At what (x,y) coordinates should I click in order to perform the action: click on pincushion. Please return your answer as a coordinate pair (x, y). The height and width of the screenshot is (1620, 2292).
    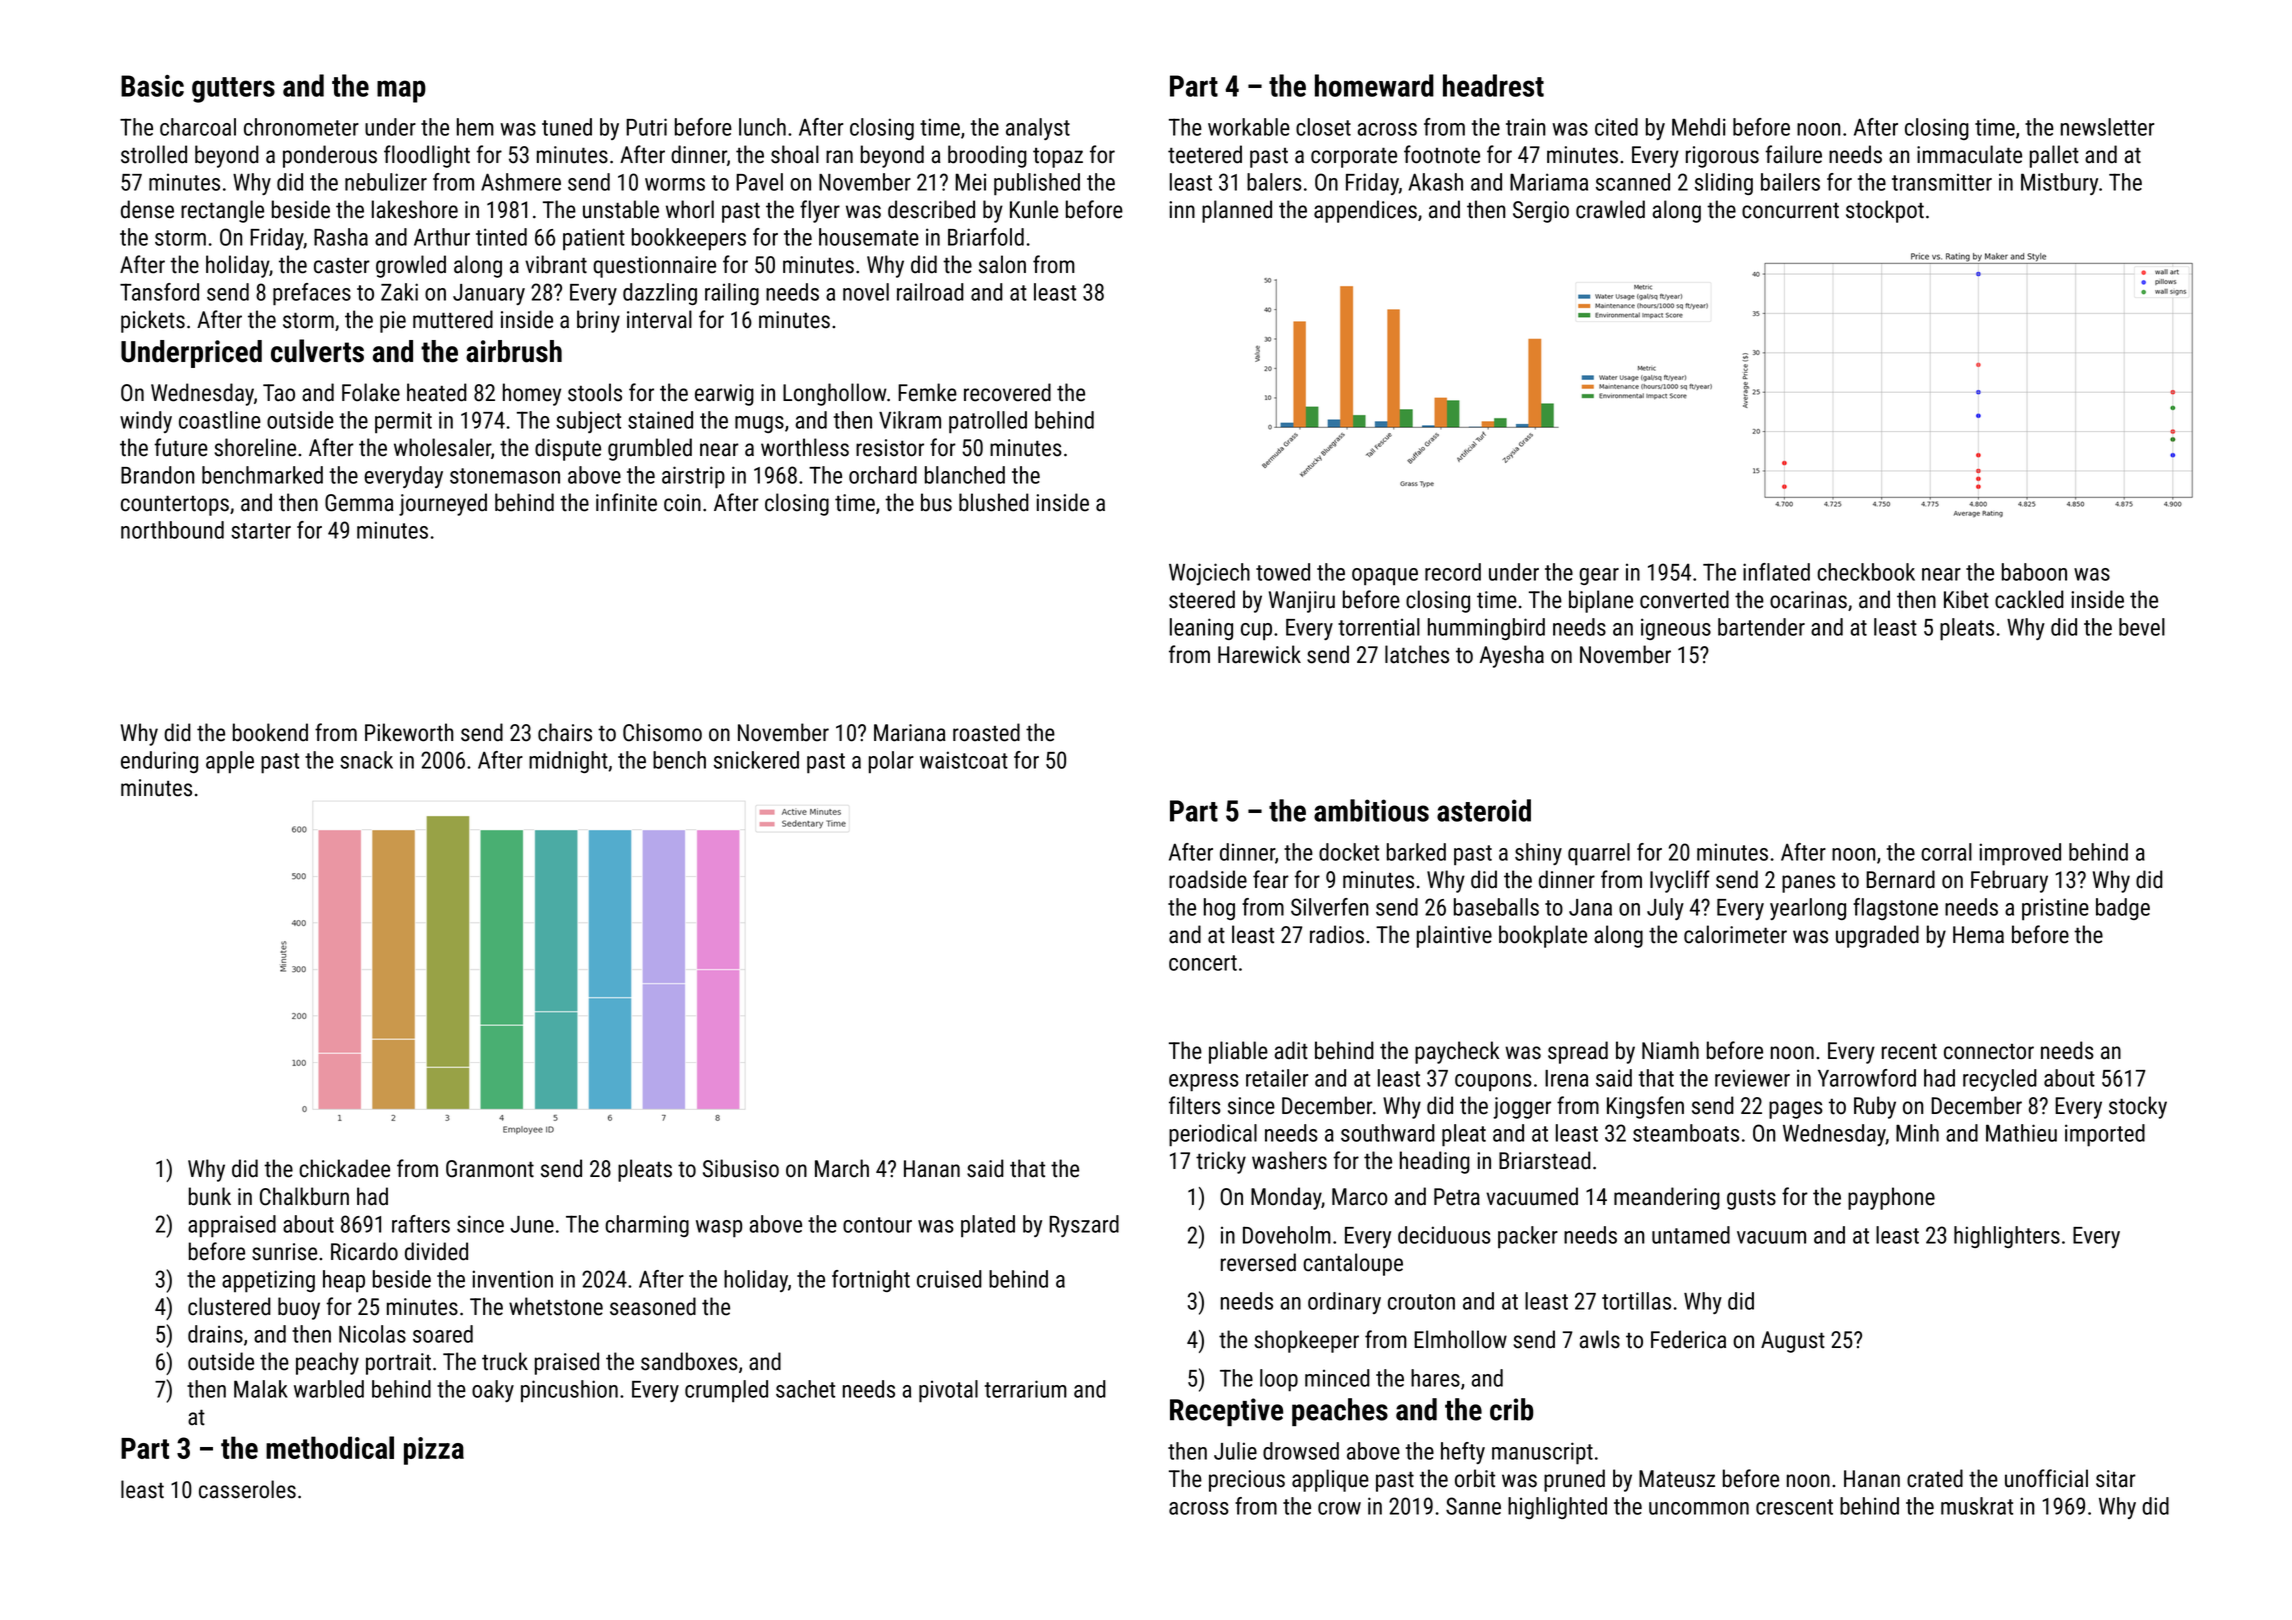
    Looking at the image, I should click on (569, 1391).
